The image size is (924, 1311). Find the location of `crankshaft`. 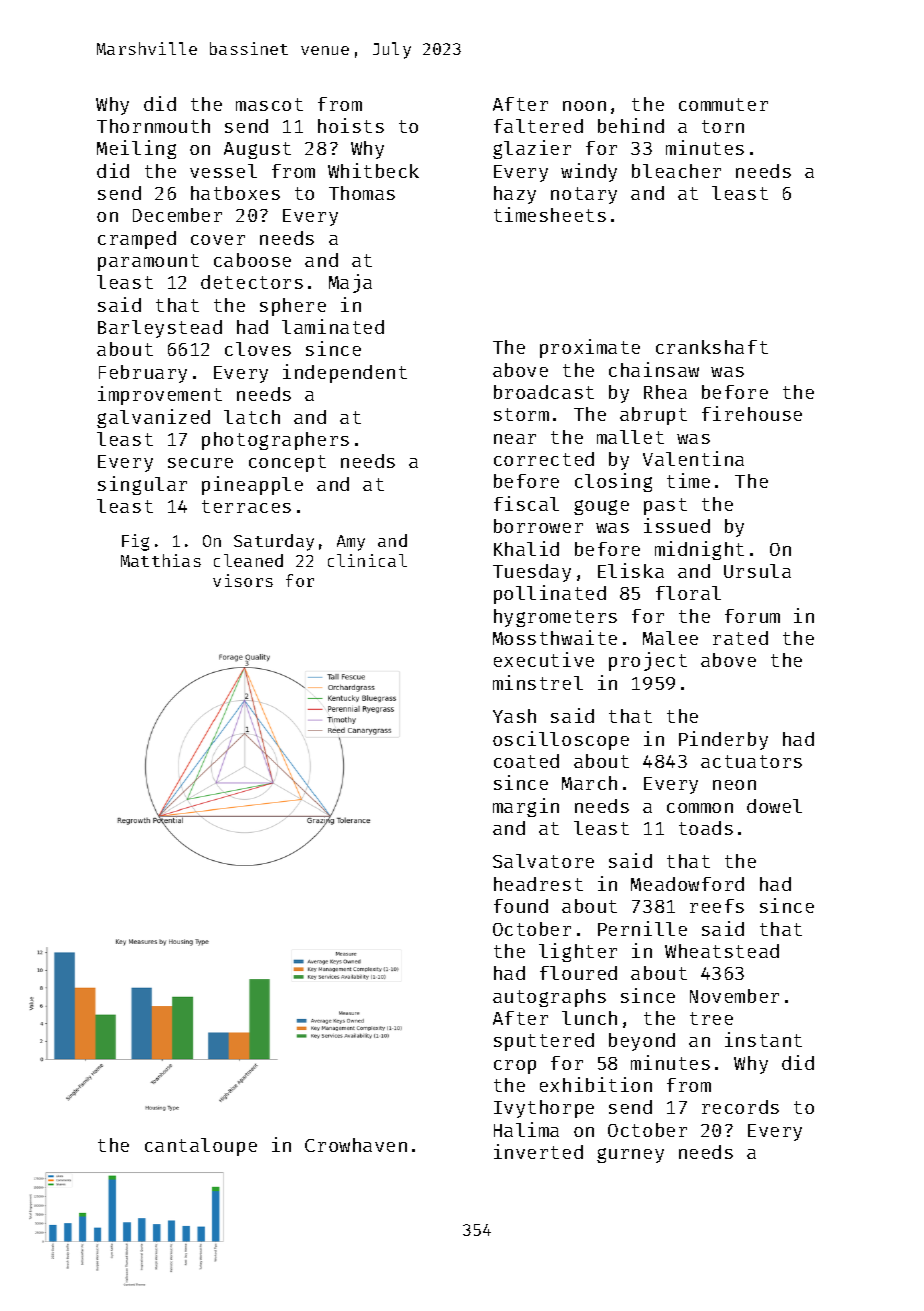

crankshaft is located at coordinates (712, 347).
